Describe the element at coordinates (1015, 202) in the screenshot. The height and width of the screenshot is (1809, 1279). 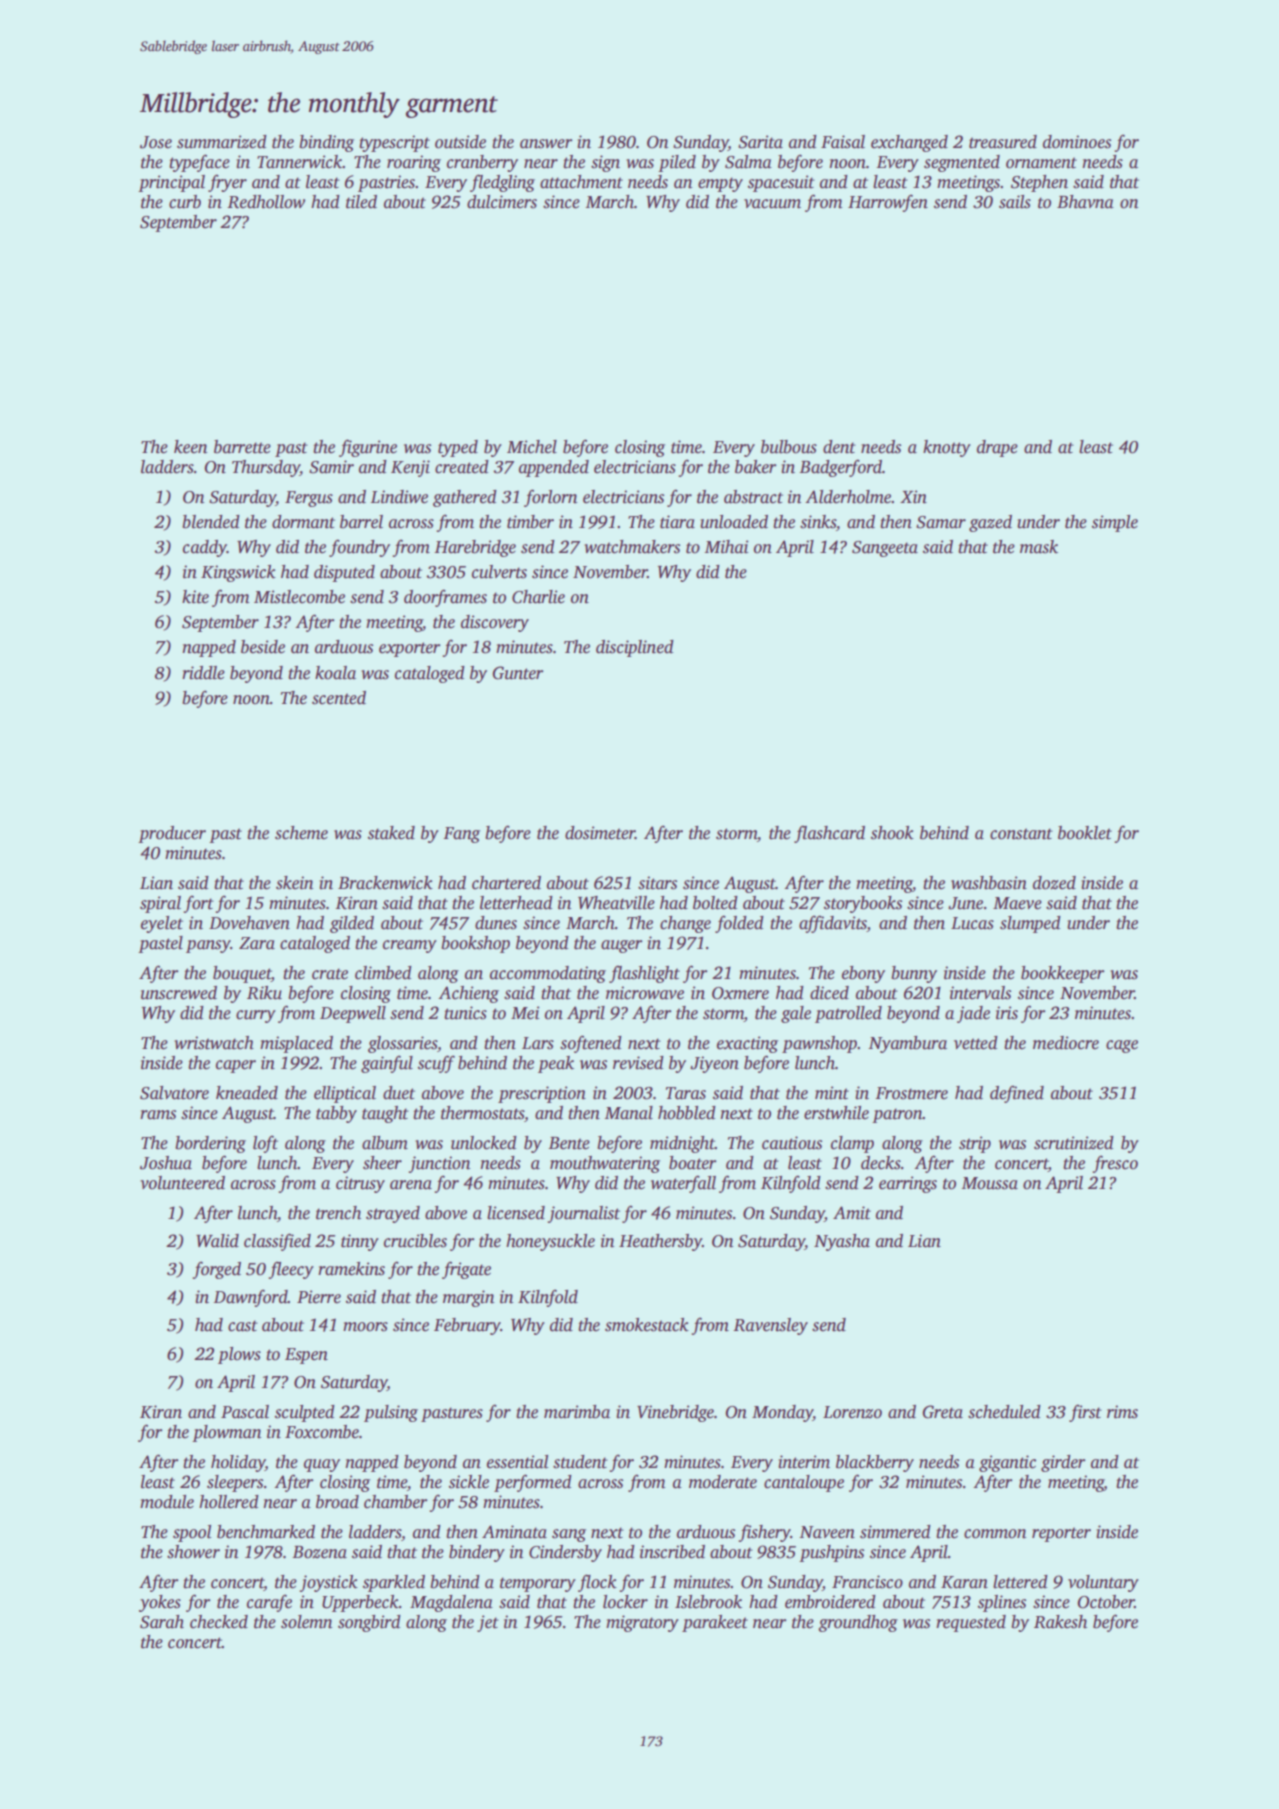
I see `sails` at that location.
